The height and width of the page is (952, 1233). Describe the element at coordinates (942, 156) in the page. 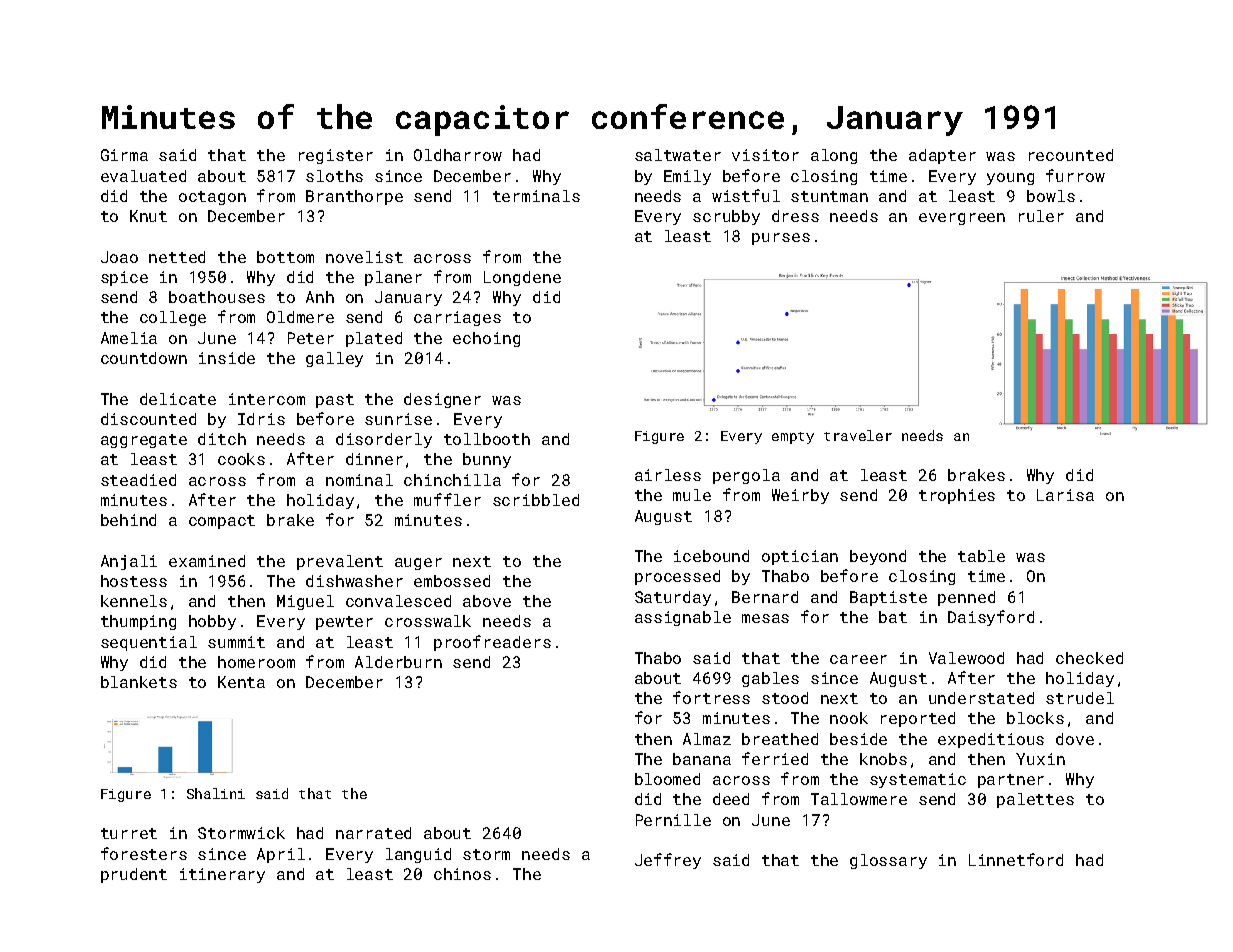

I see `adapter` at that location.
